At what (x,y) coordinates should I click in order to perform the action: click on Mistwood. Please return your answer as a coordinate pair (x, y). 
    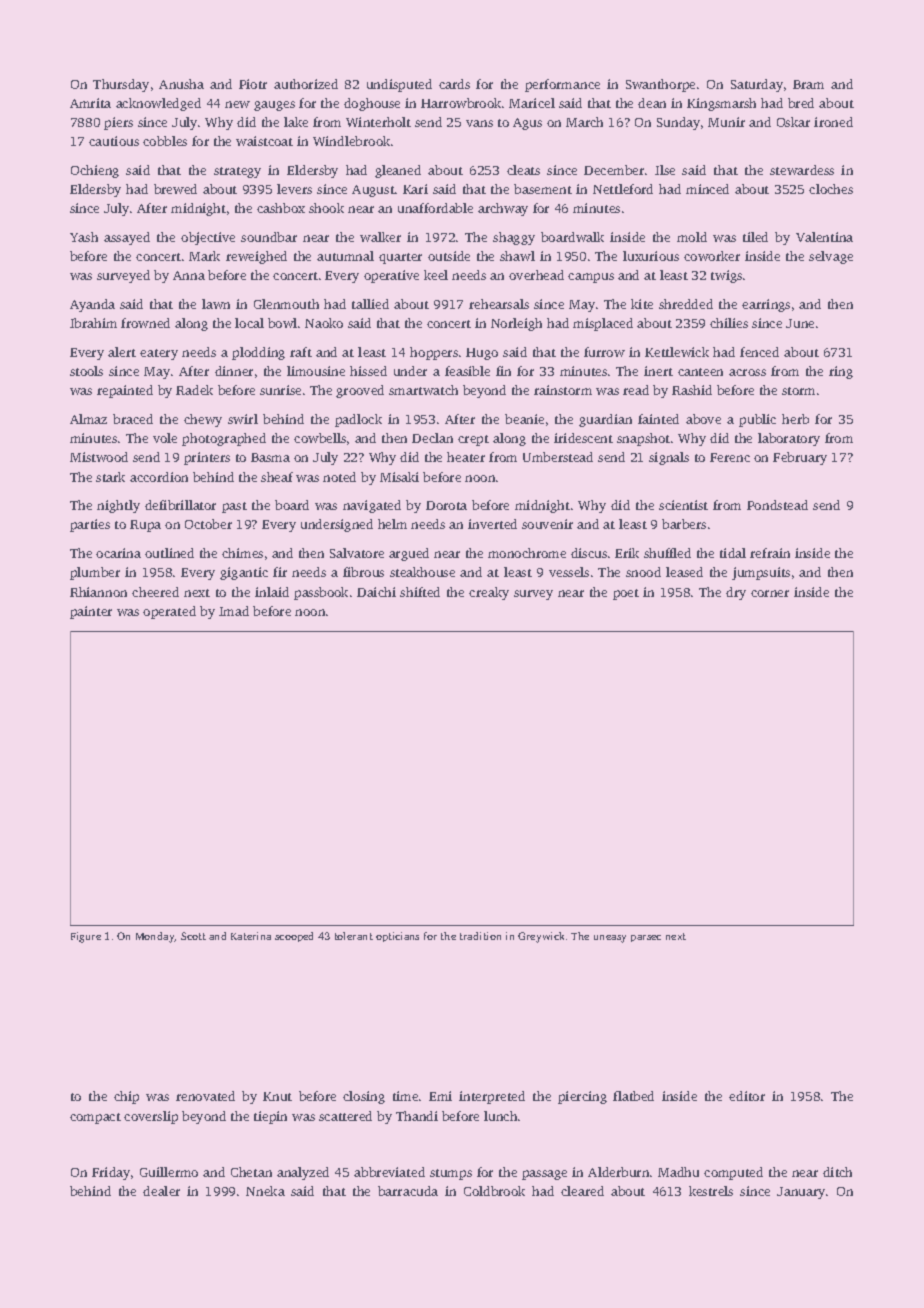
    Looking at the image, I should click on (99, 457).
